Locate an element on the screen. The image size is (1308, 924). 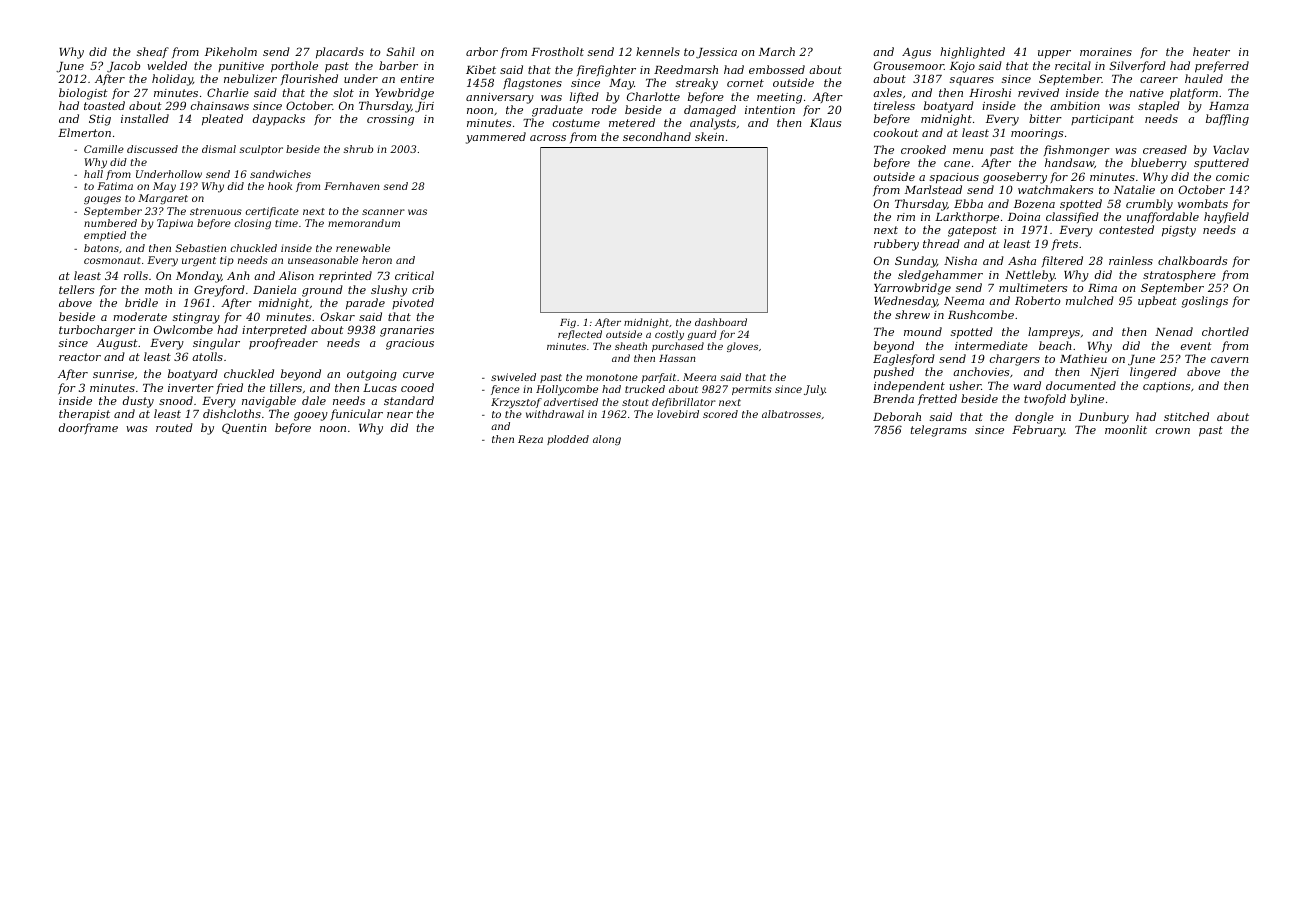
along is located at coordinates (607, 440).
